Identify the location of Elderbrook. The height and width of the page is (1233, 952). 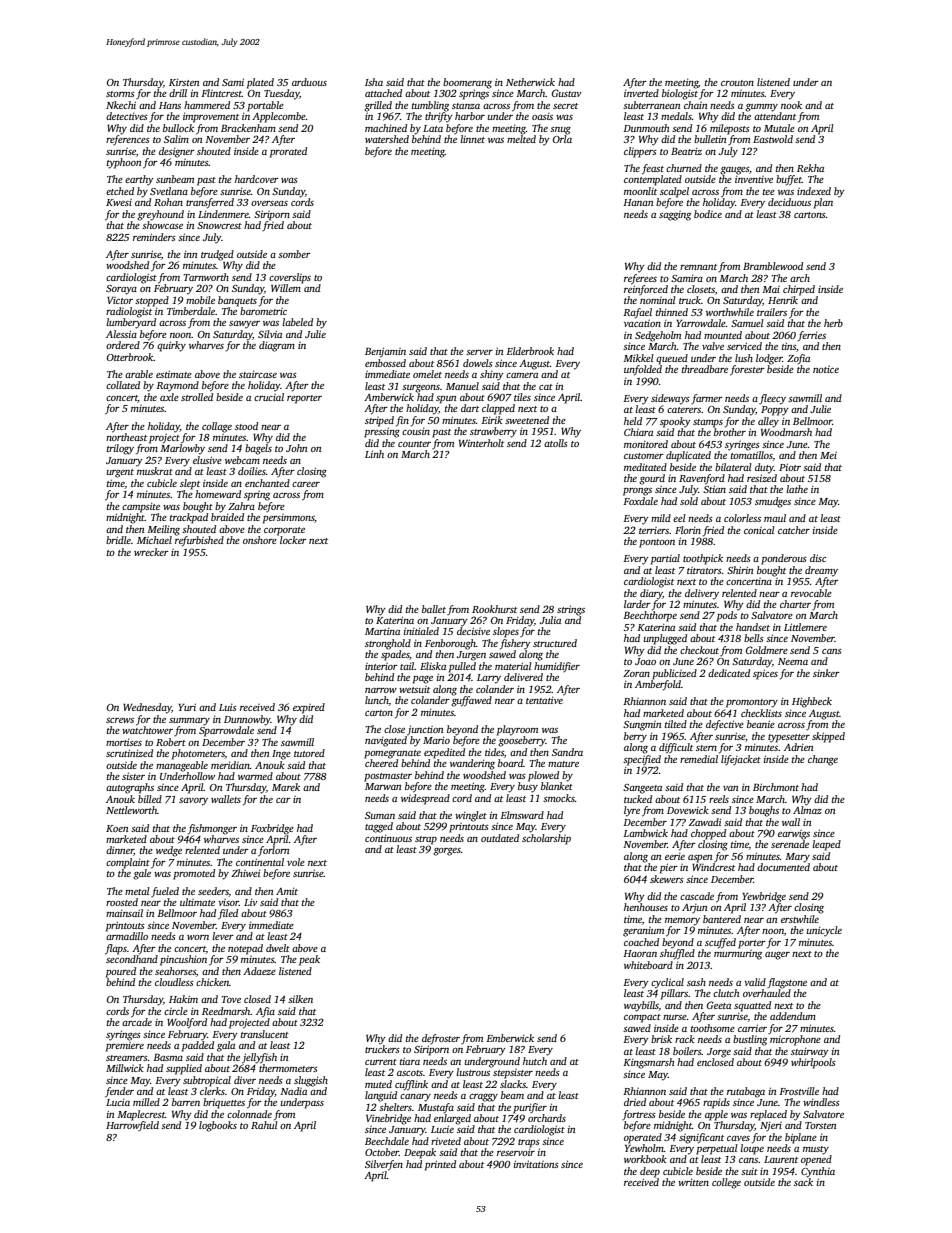
(530, 351).
